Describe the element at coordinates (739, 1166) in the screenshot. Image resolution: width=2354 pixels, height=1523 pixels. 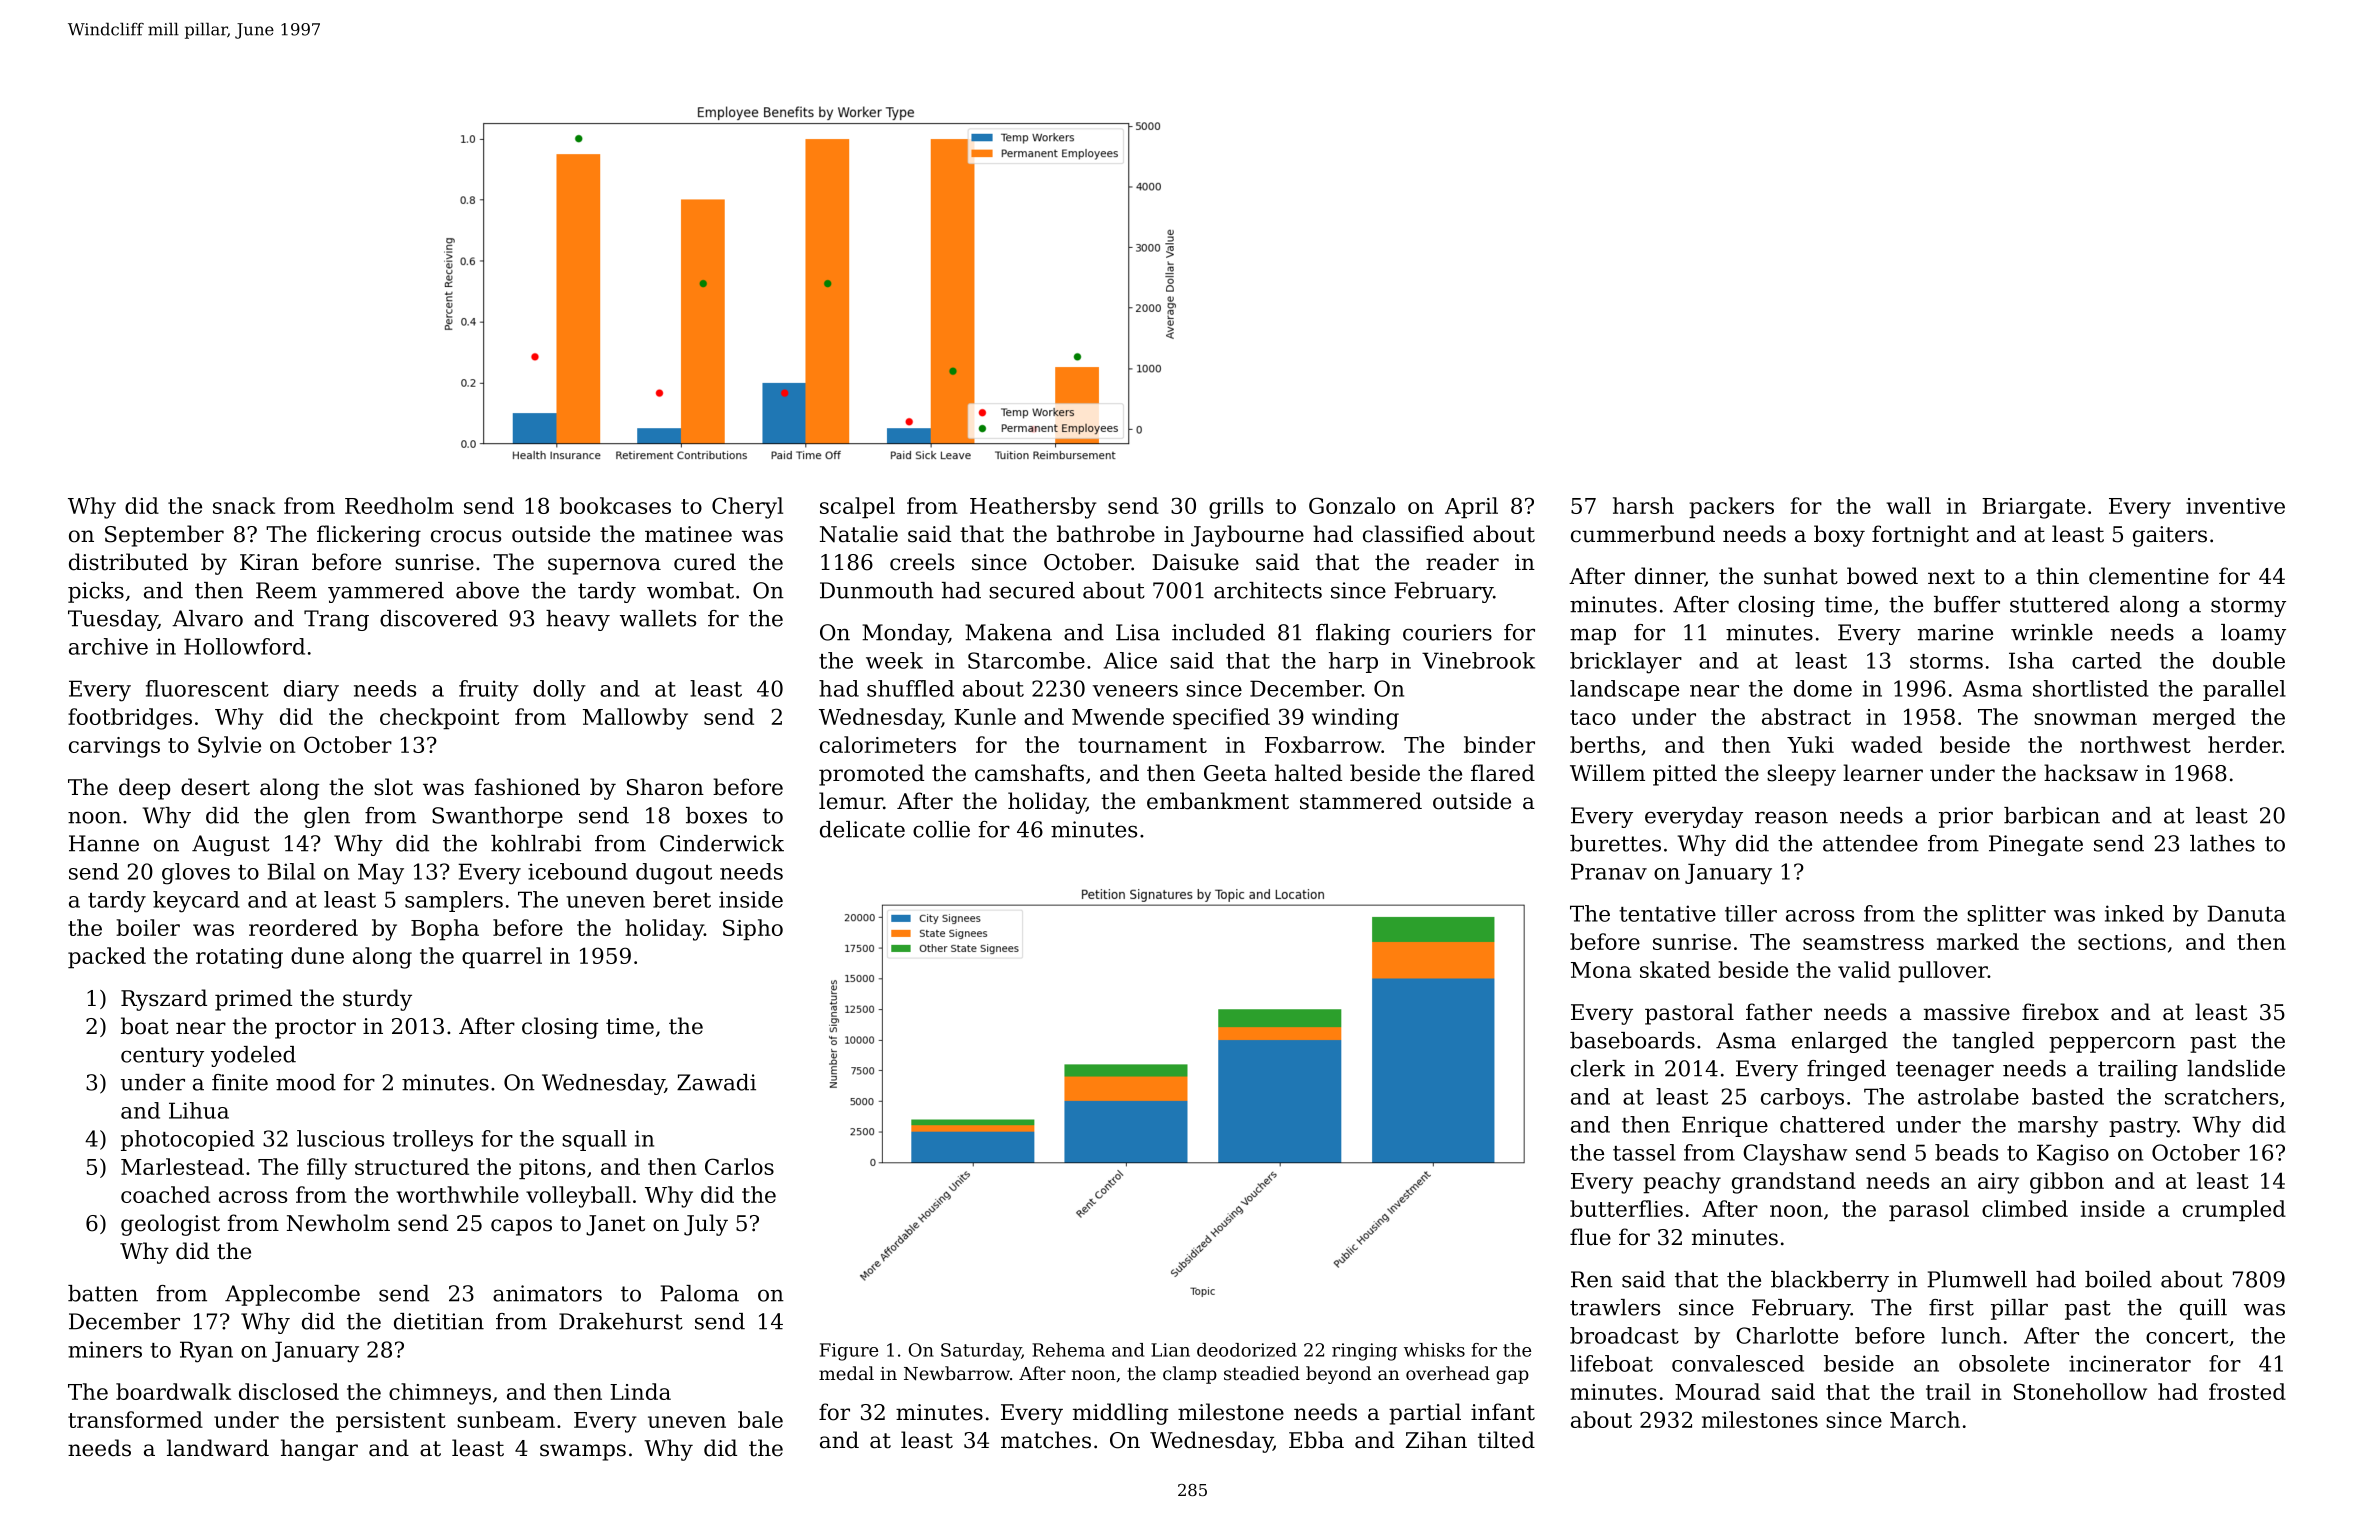
I see `Carlos` at that location.
